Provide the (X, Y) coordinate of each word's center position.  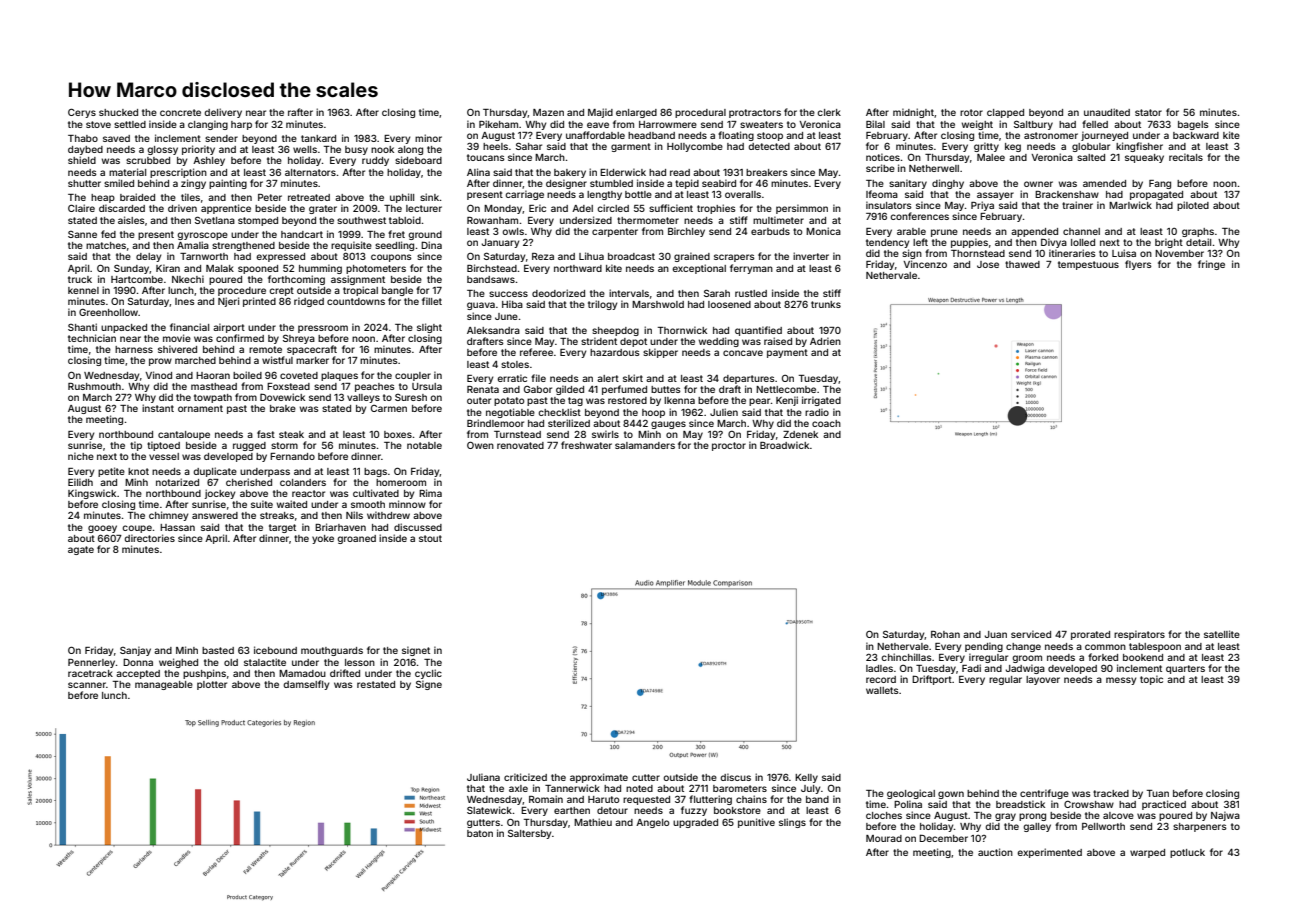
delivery (223, 113)
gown (951, 795)
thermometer (648, 220)
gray (1005, 817)
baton (480, 833)
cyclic (428, 674)
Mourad (884, 838)
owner (1038, 184)
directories (149, 538)
